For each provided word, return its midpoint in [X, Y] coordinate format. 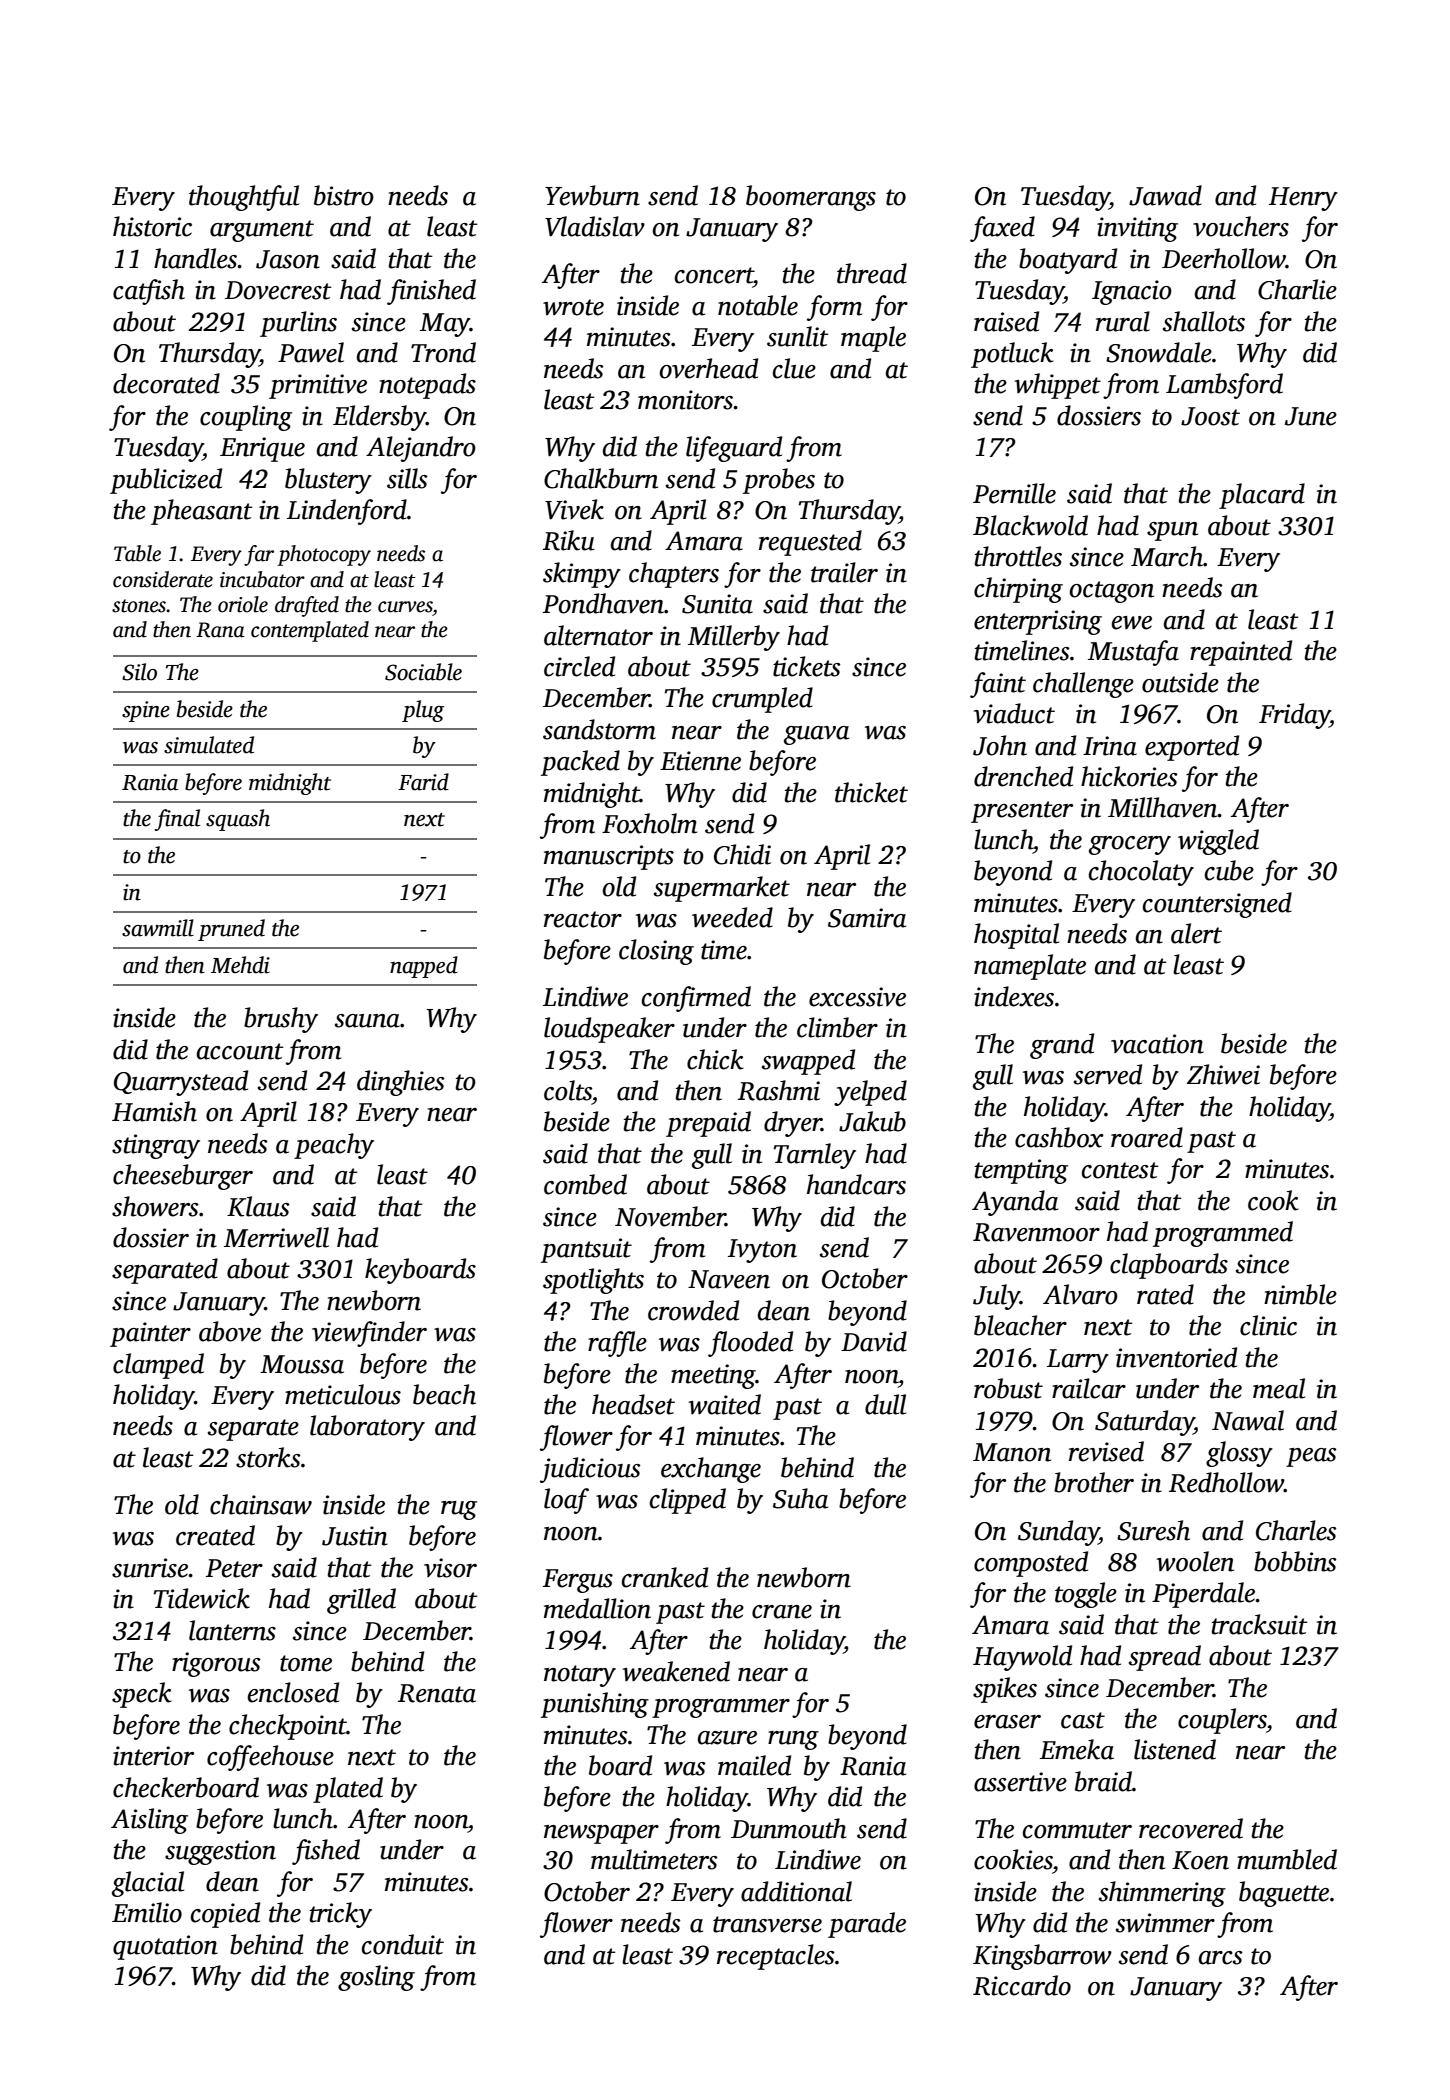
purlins [298, 324]
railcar [1089, 1388]
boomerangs [811, 198]
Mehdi [240, 965]
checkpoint [288, 1727]
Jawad [1165, 195]
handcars [856, 1184]
